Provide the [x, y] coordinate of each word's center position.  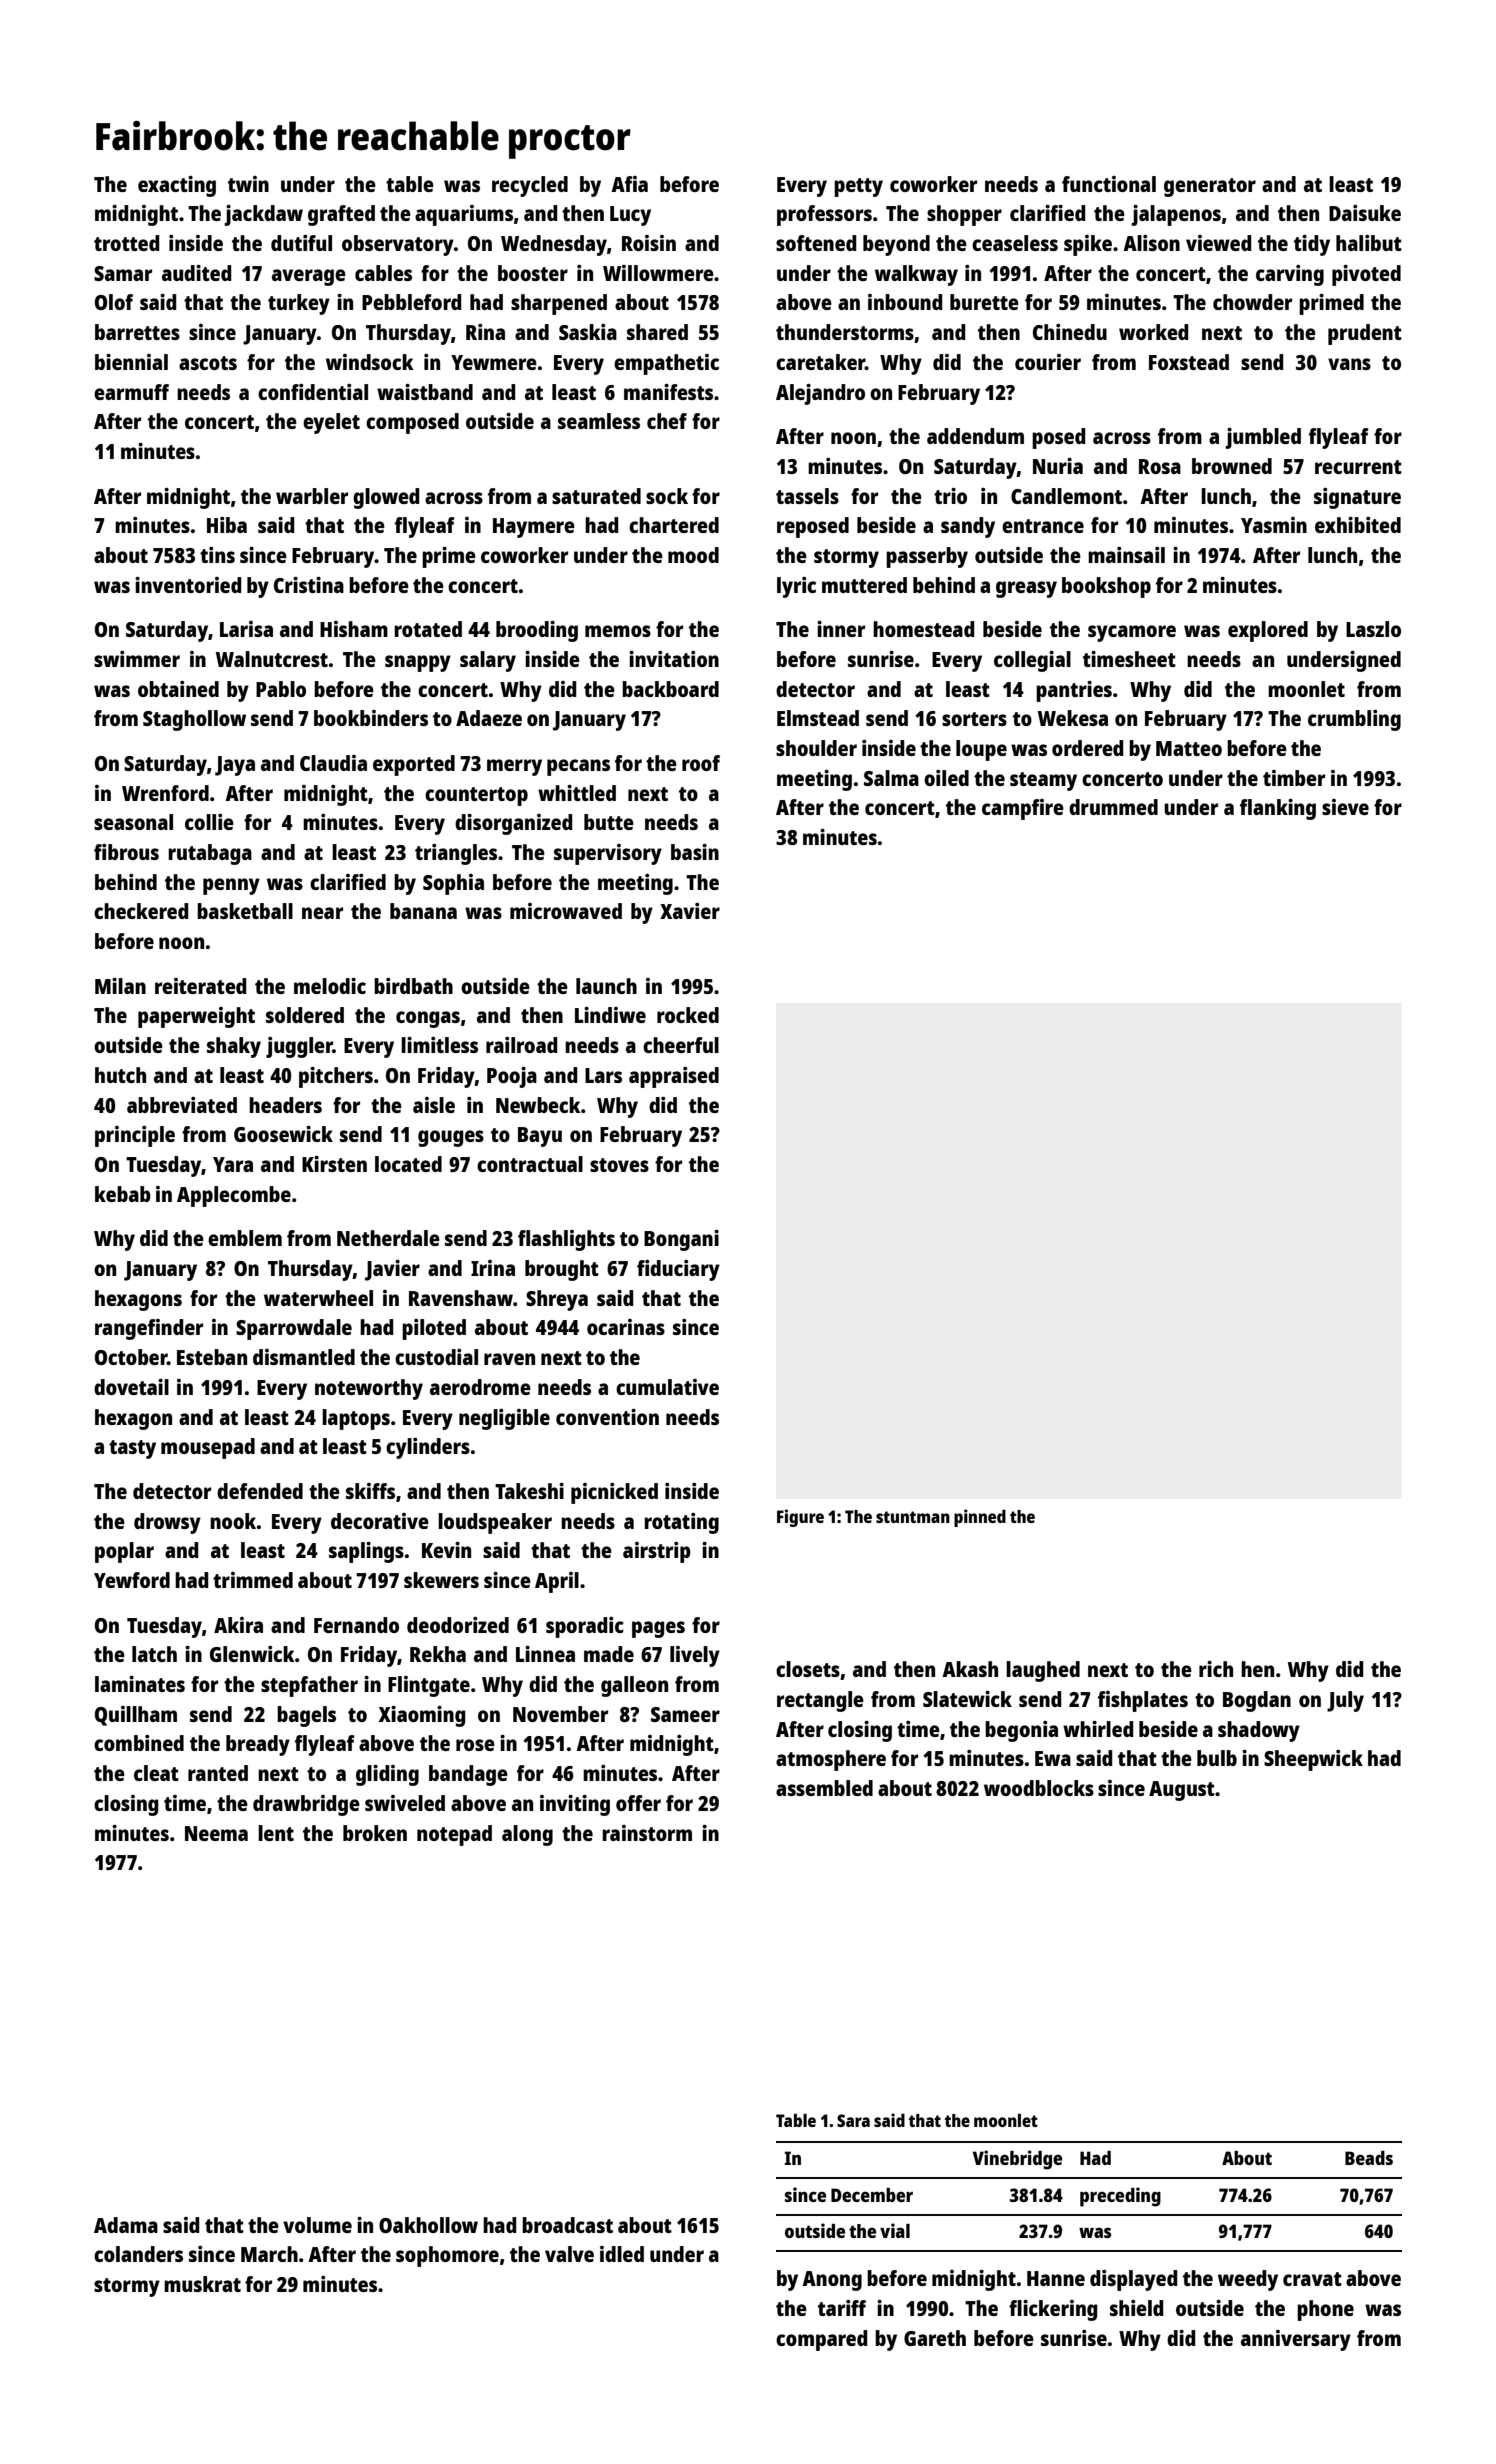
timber [1294, 778]
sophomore [447, 2256]
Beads [1369, 2158]
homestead [924, 629]
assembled [824, 1788]
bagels [306, 1716]
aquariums [464, 215]
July [1345, 1701]
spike [1088, 245]
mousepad [208, 1448]
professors [824, 215]
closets [808, 1669]
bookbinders [371, 718]
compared [822, 2340]
